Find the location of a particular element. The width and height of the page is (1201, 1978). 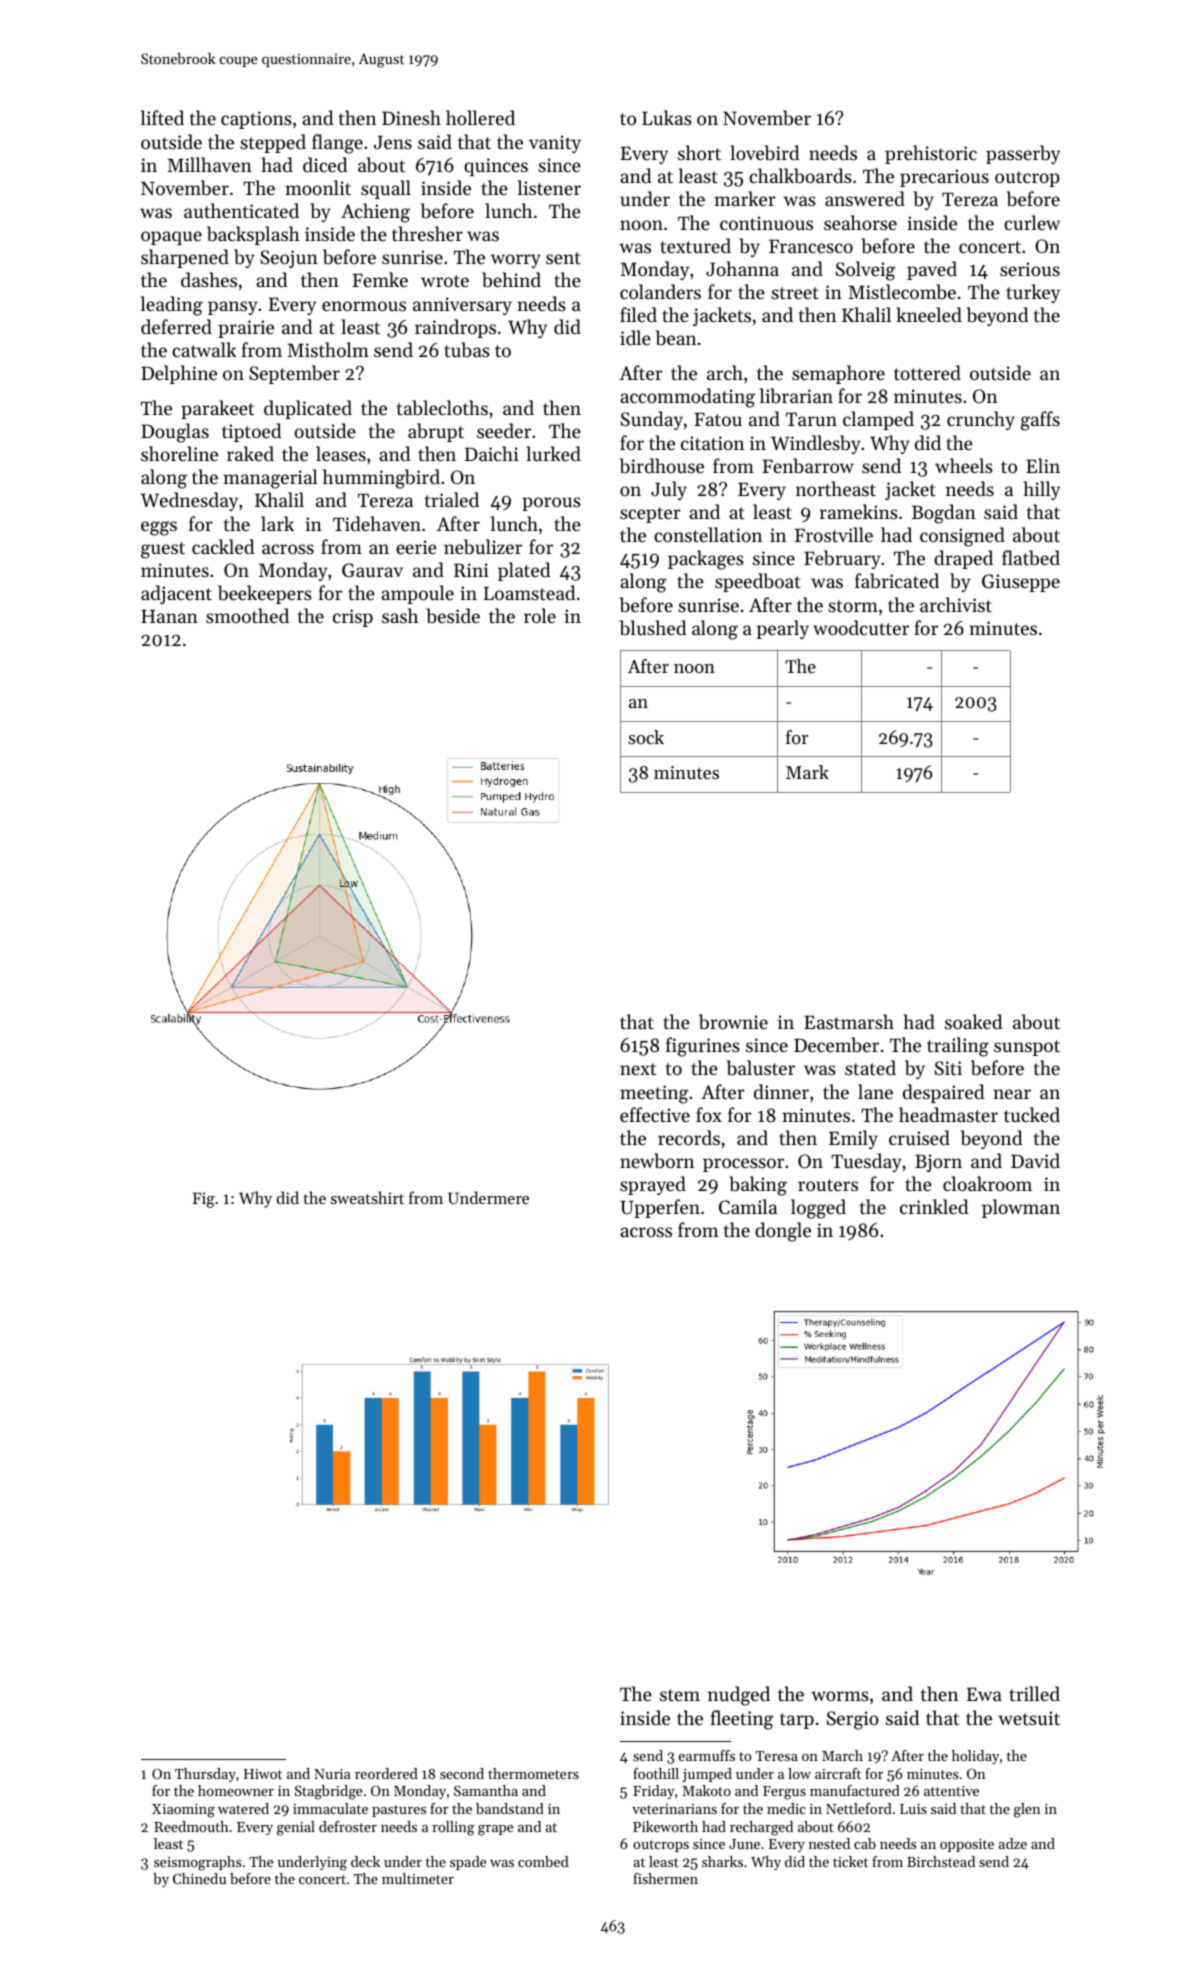

Bogdan is located at coordinates (944, 514).
